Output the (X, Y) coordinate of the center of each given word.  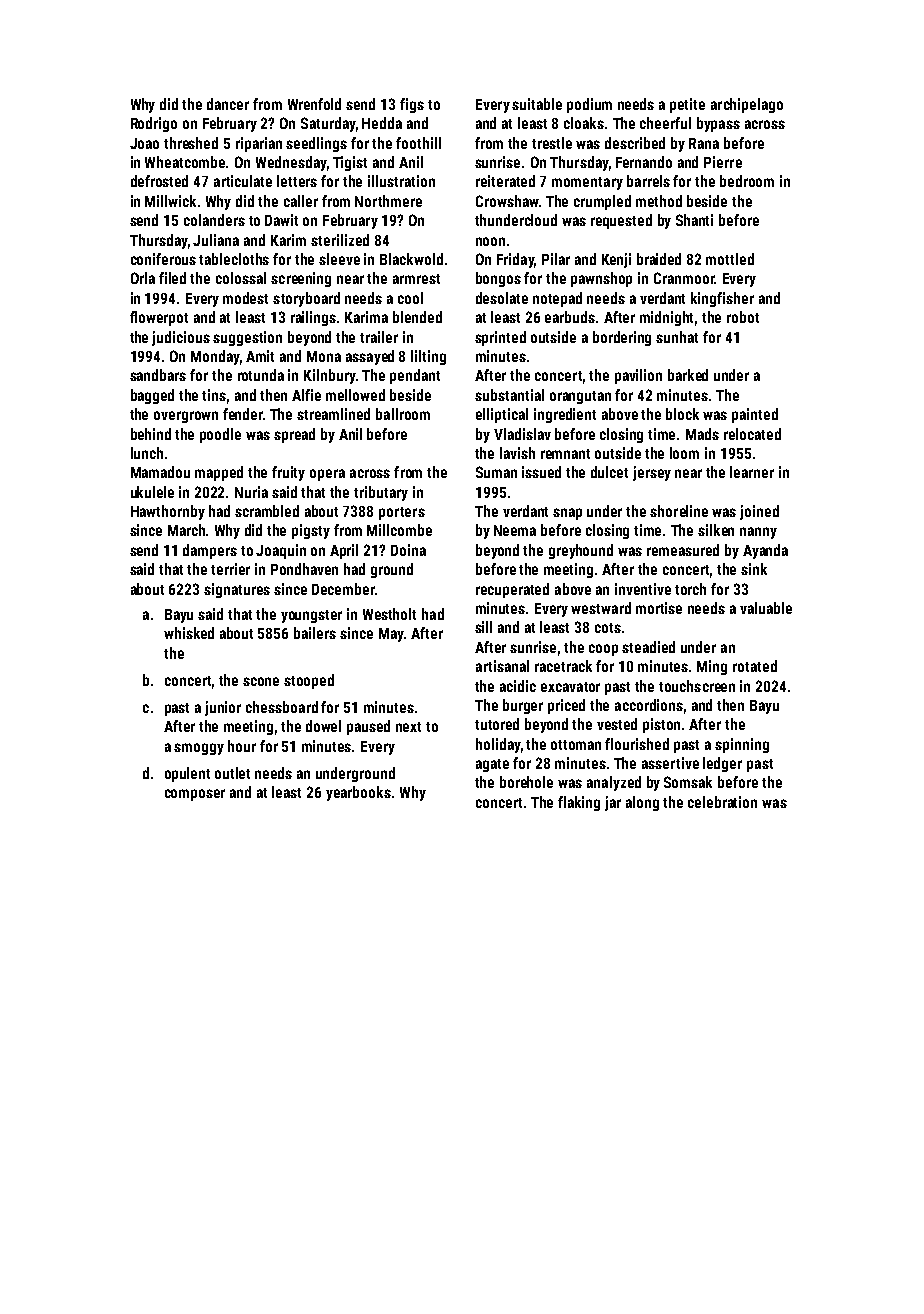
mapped (219, 473)
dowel (323, 726)
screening (301, 279)
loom (684, 453)
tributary (381, 493)
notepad (557, 299)
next (408, 727)
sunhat (677, 337)
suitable (537, 104)
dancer (228, 104)
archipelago (747, 105)
